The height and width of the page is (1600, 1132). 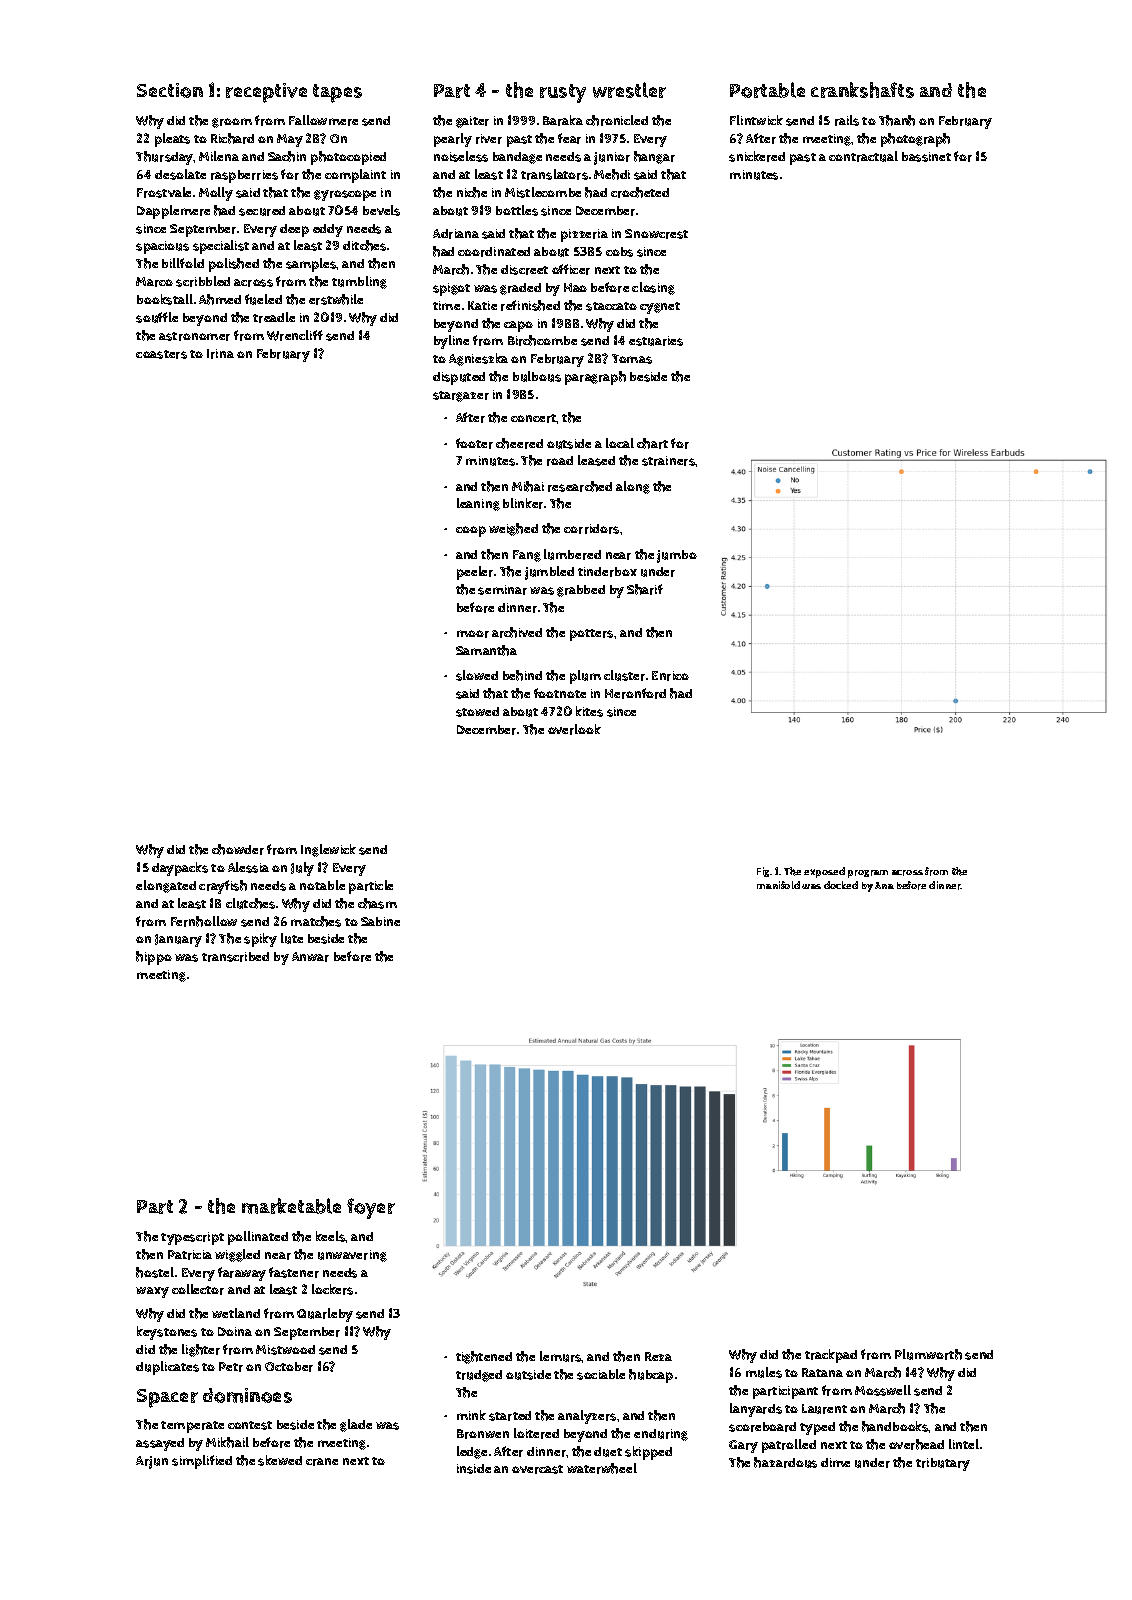 I want to click on Quarleby, so click(x=325, y=1315).
